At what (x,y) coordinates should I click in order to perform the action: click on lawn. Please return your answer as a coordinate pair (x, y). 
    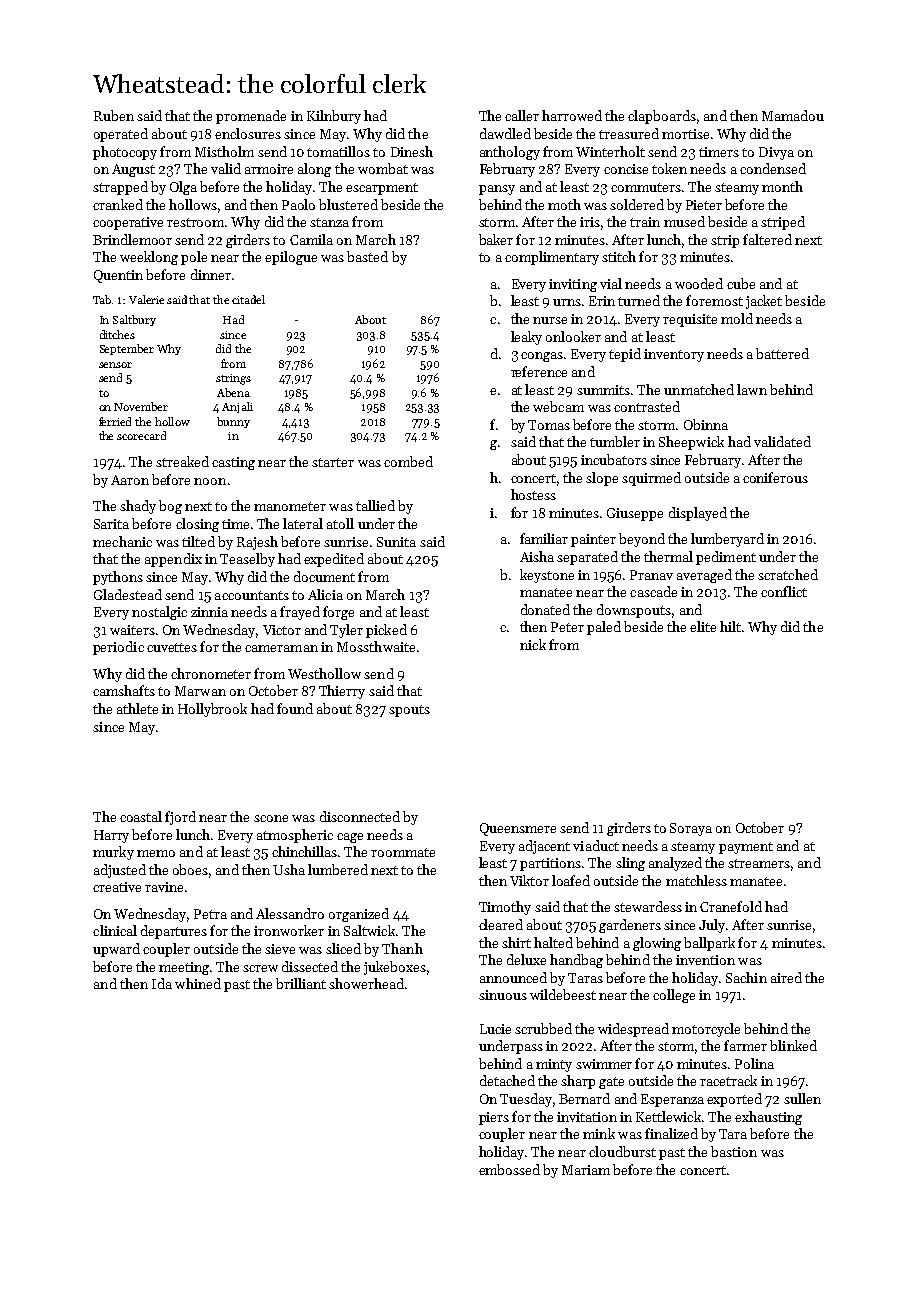
    Looking at the image, I should click on (752, 389).
